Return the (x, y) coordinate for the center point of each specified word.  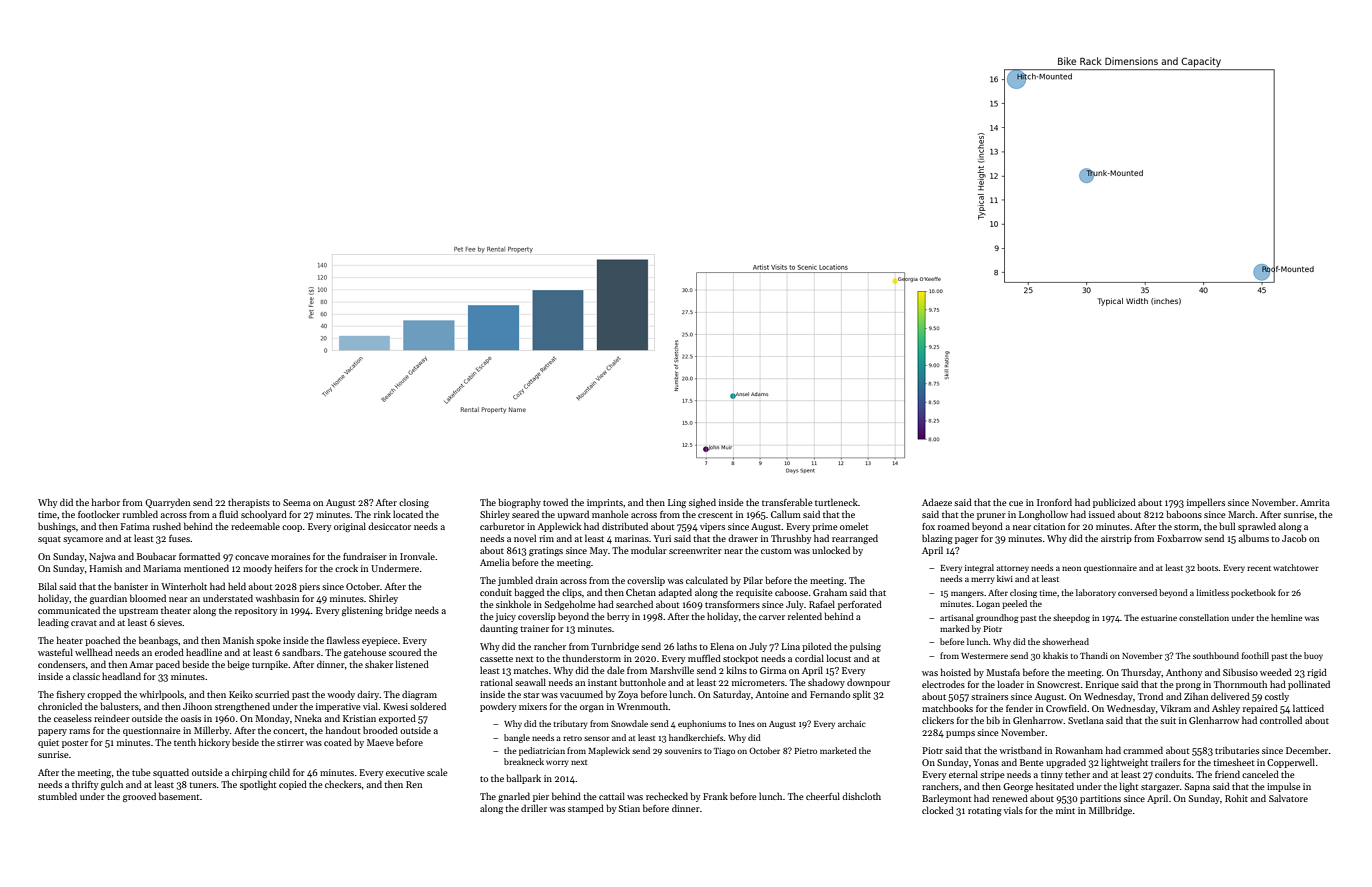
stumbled (57, 796)
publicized (1114, 503)
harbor (106, 502)
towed (555, 502)
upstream (138, 612)
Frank (715, 796)
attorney (1013, 569)
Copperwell (1291, 763)
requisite (754, 593)
